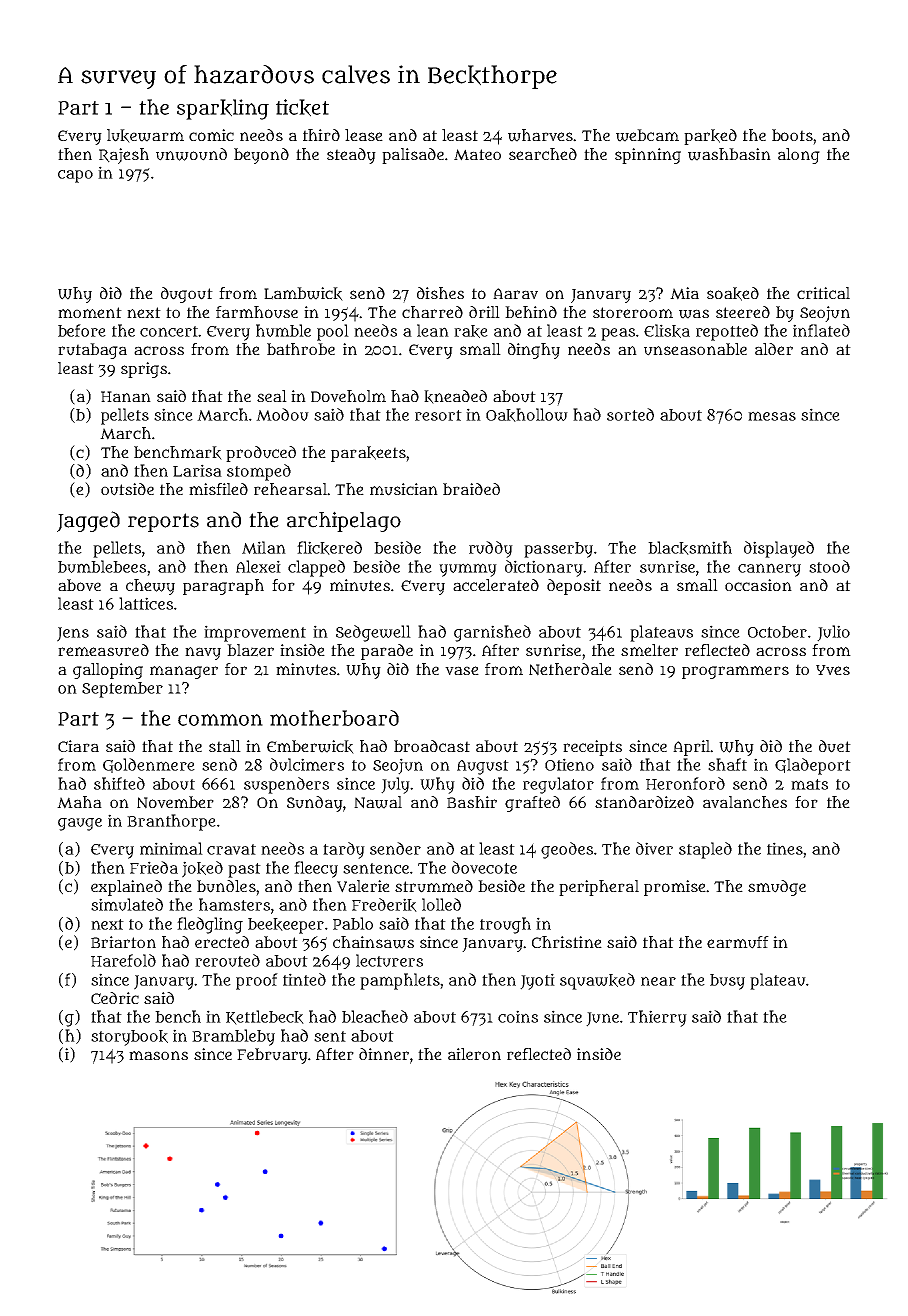  Describe the element at coordinates (259, 472) in the document. I see `stomped` at that location.
